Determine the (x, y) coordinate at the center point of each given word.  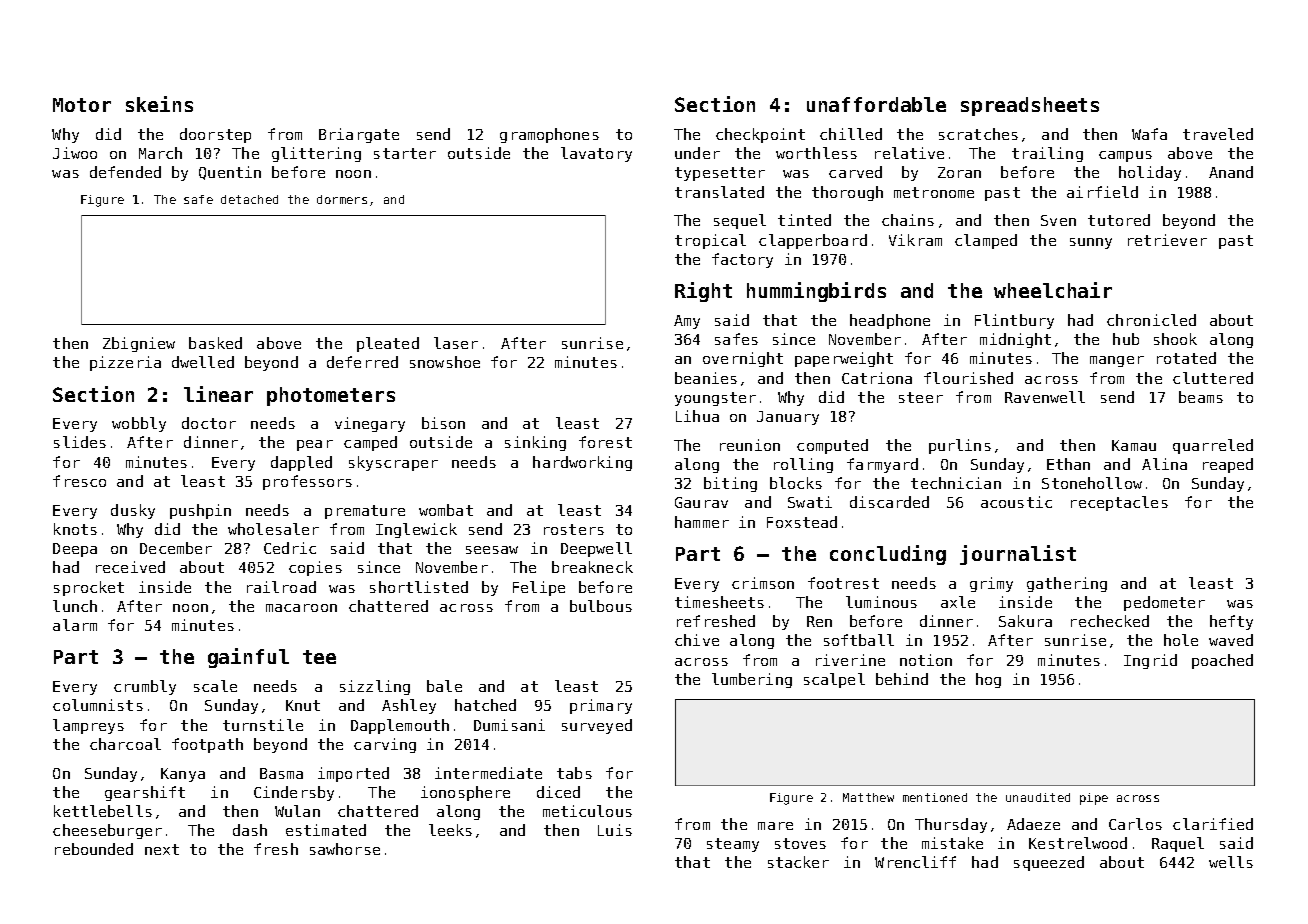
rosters (574, 529)
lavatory (596, 154)
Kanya (183, 775)
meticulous (587, 811)
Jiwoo (75, 153)
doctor (209, 423)
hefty (1231, 622)
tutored (1119, 220)
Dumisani (509, 725)
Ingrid (1150, 661)
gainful (248, 658)
